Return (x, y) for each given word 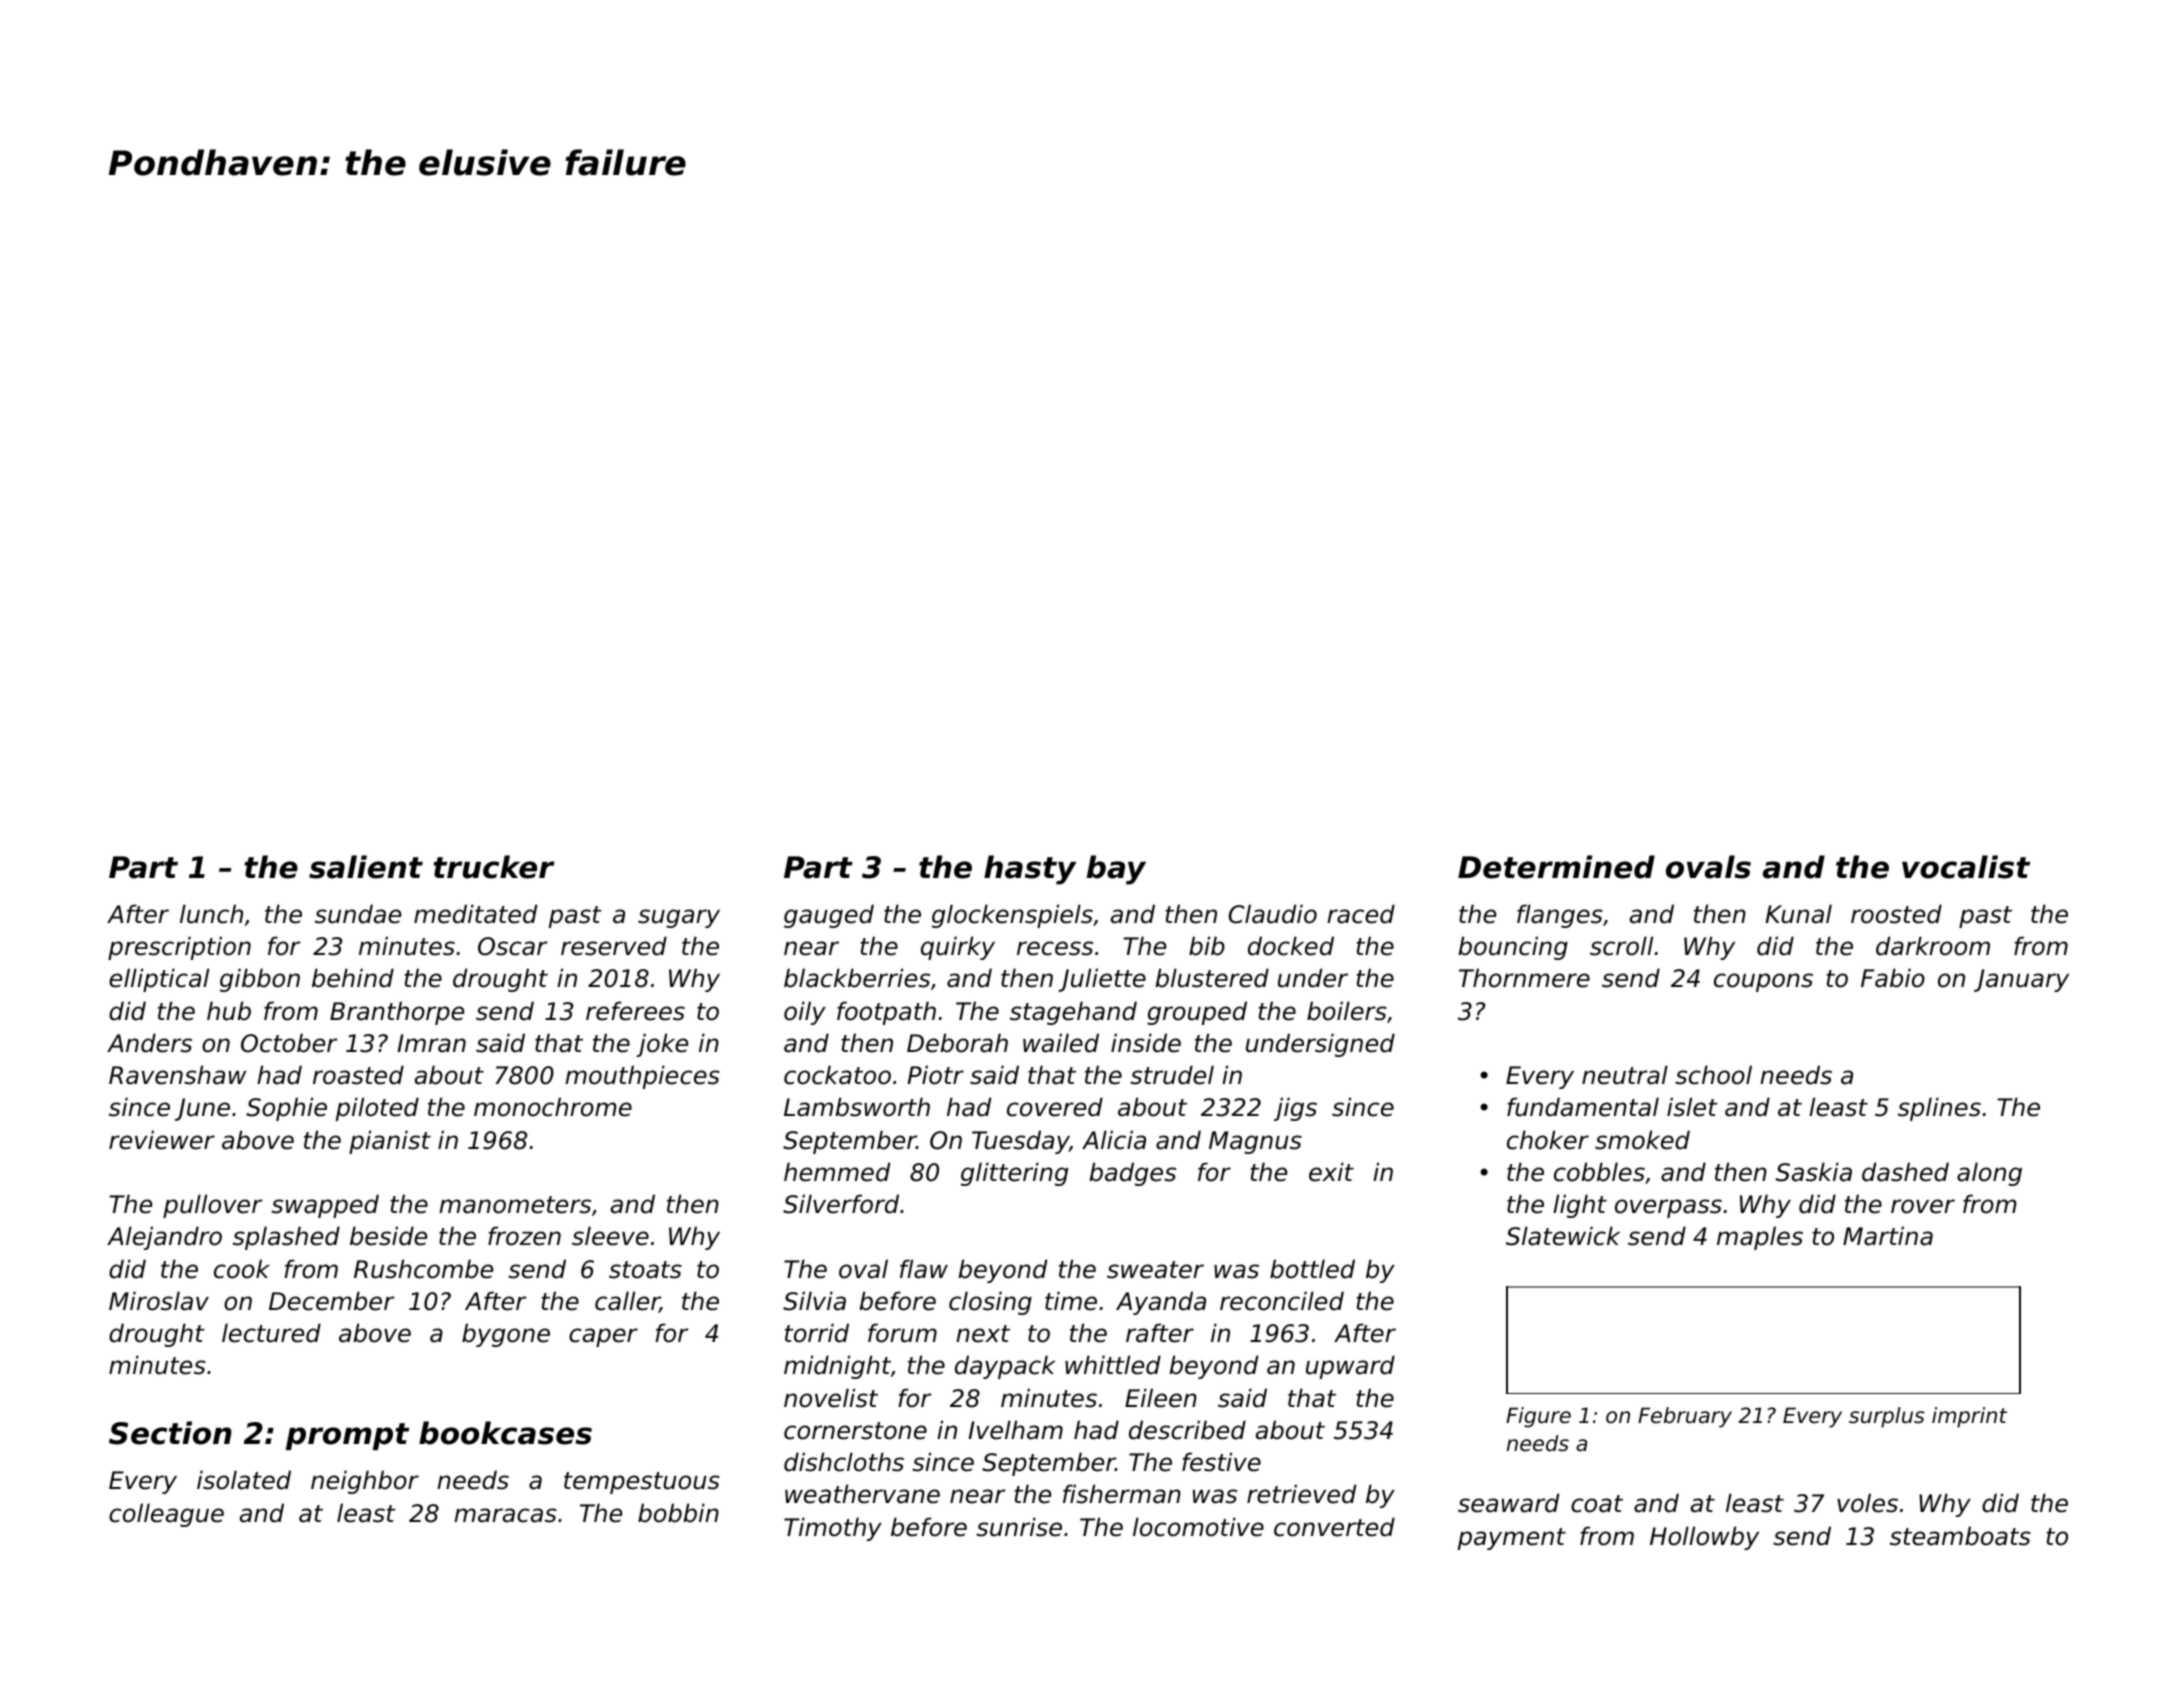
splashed (286, 1238)
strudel (1172, 1075)
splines (1939, 1109)
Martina (1888, 1236)
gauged (829, 916)
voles (1867, 1503)
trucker (493, 867)
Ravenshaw (177, 1075)
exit (1331, 1172)
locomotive (1198, 1527)
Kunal (1798, 914)
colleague (166, 1515)
